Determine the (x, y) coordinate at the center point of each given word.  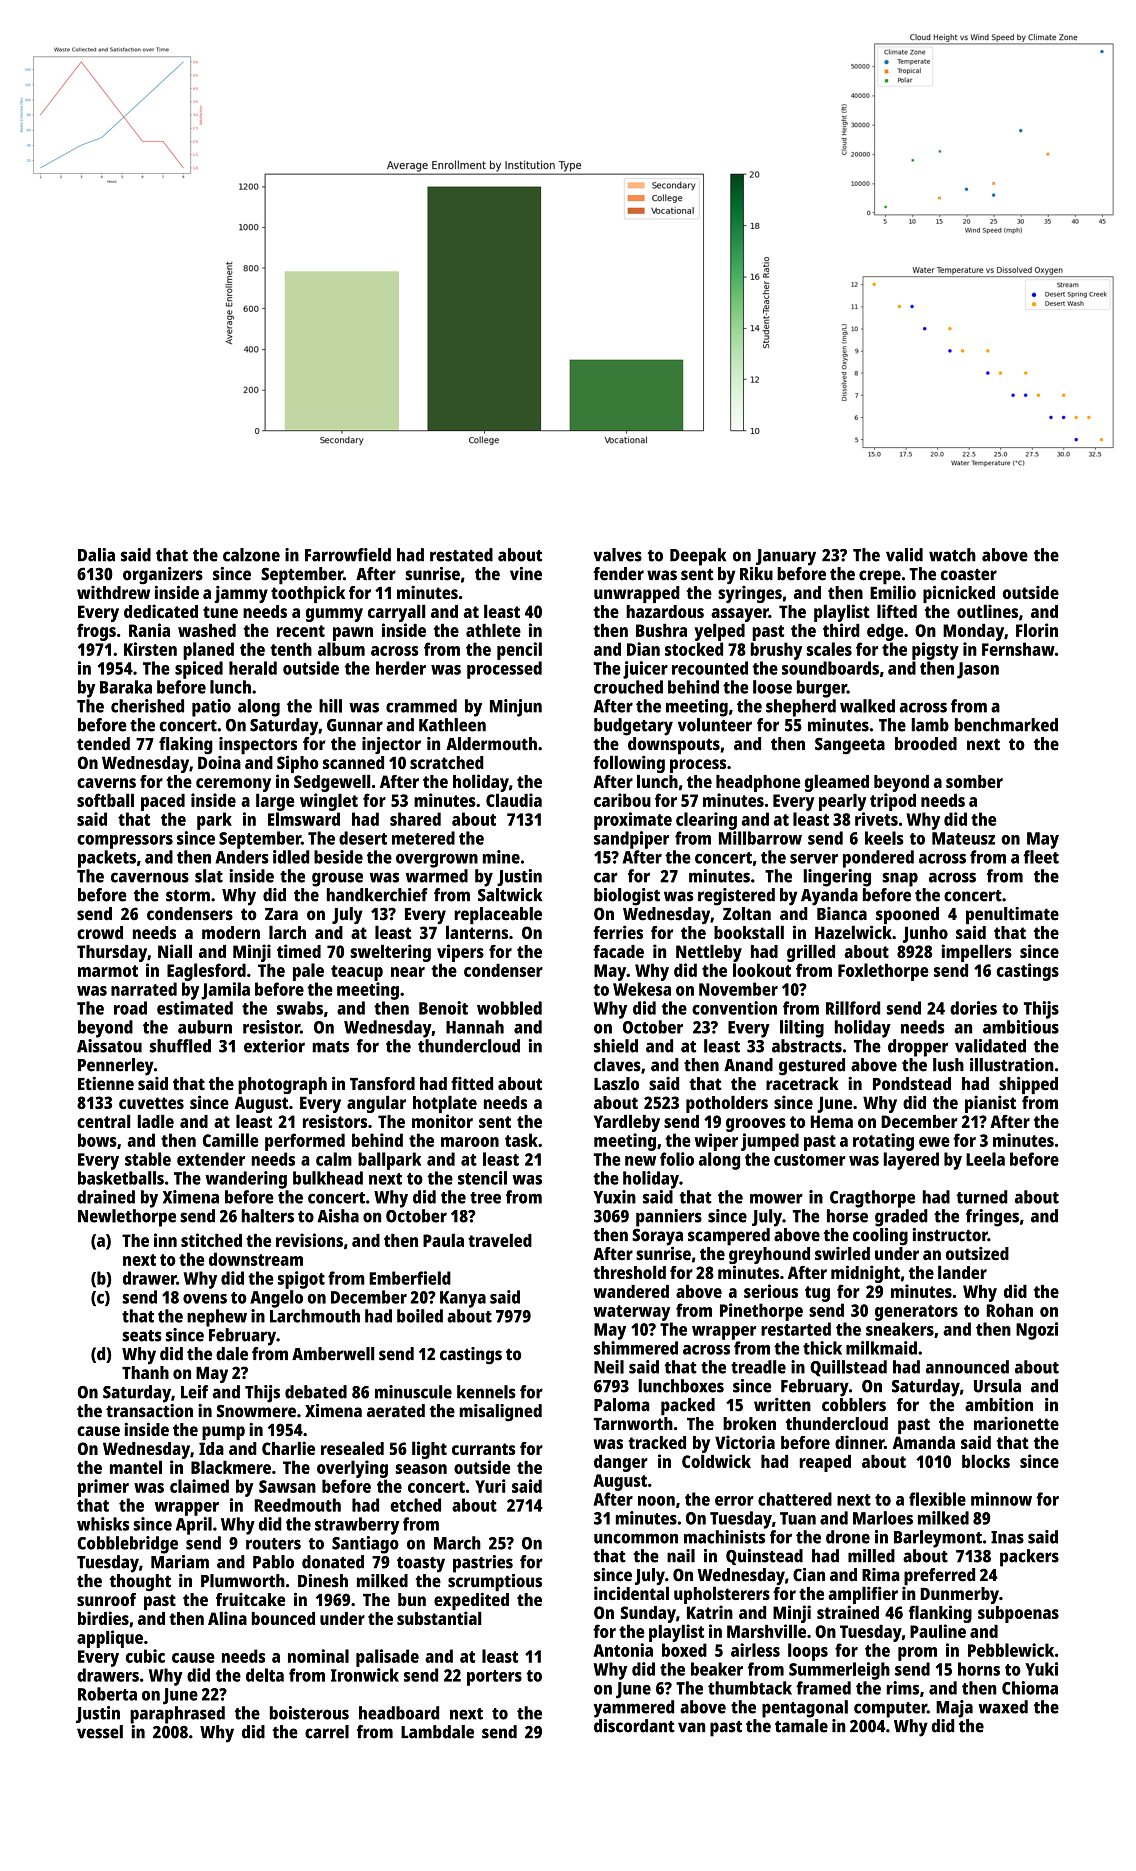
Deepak (698, 557)
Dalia (96, 555)
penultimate (1012, 915)
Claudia (514, 800)
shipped (1028, 1085)
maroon (470, 1142)
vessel (100, 1732)
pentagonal (805, 1709)
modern (231, 932)
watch (952, 555)
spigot (301, 1280)
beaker (717, 1669)
